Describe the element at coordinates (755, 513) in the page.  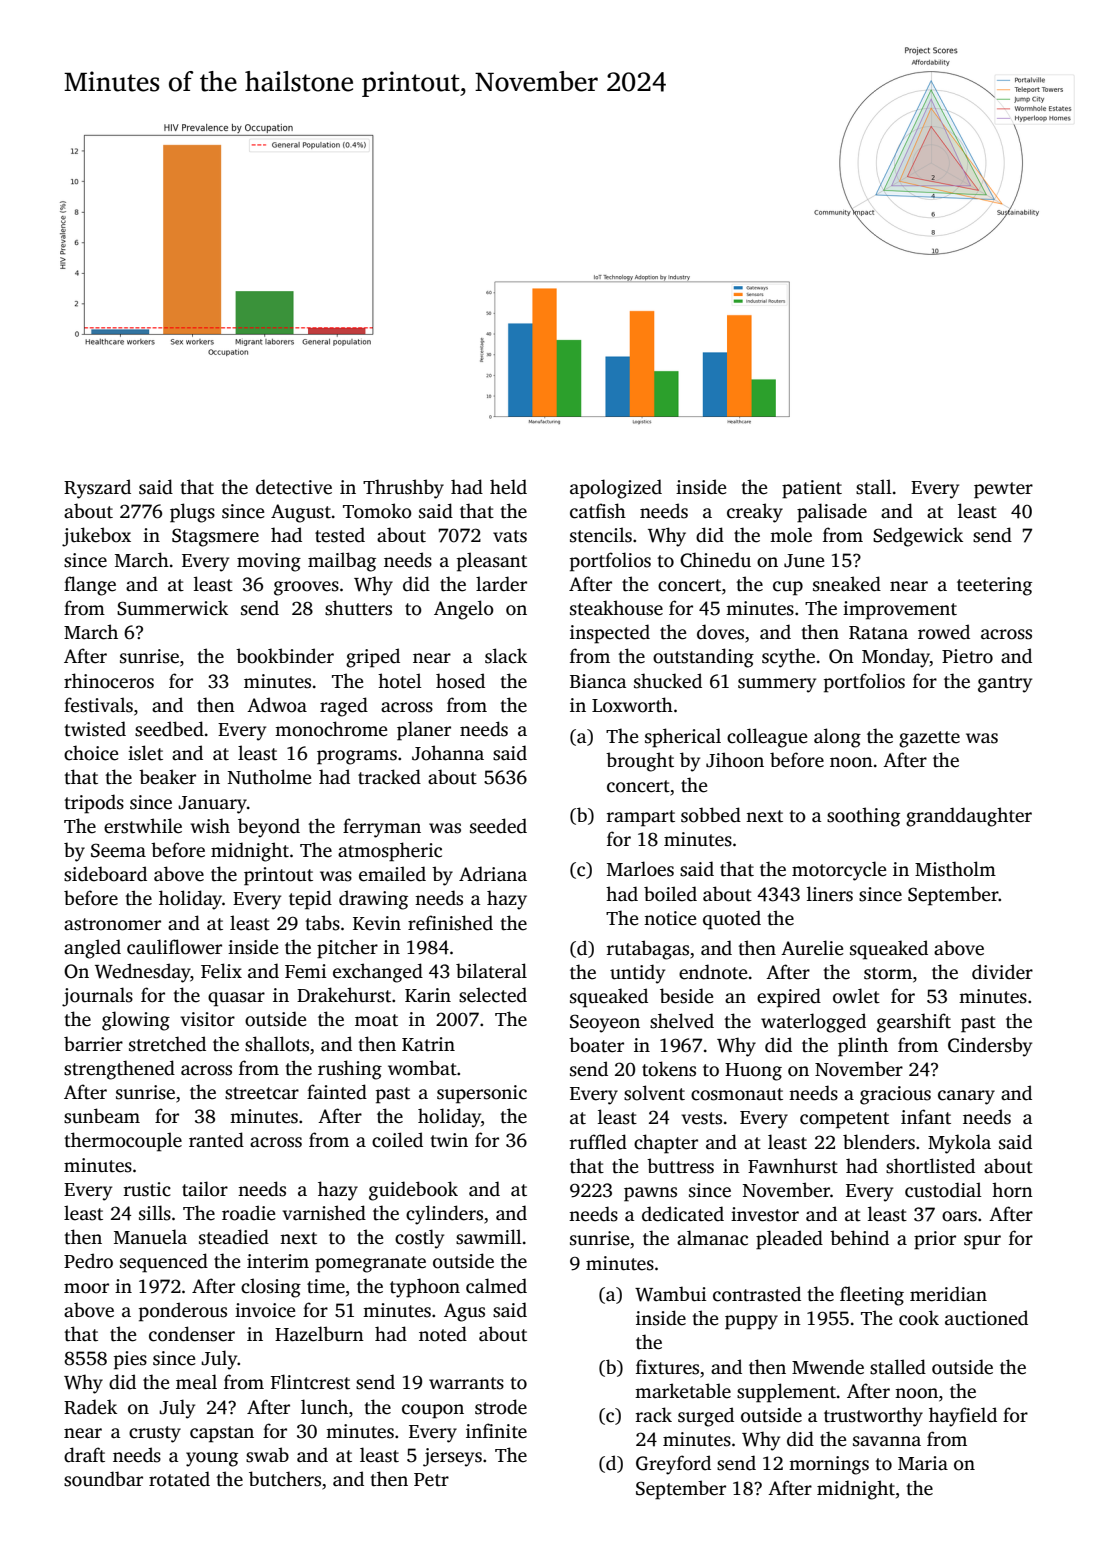
I see `creaky` at that location.
